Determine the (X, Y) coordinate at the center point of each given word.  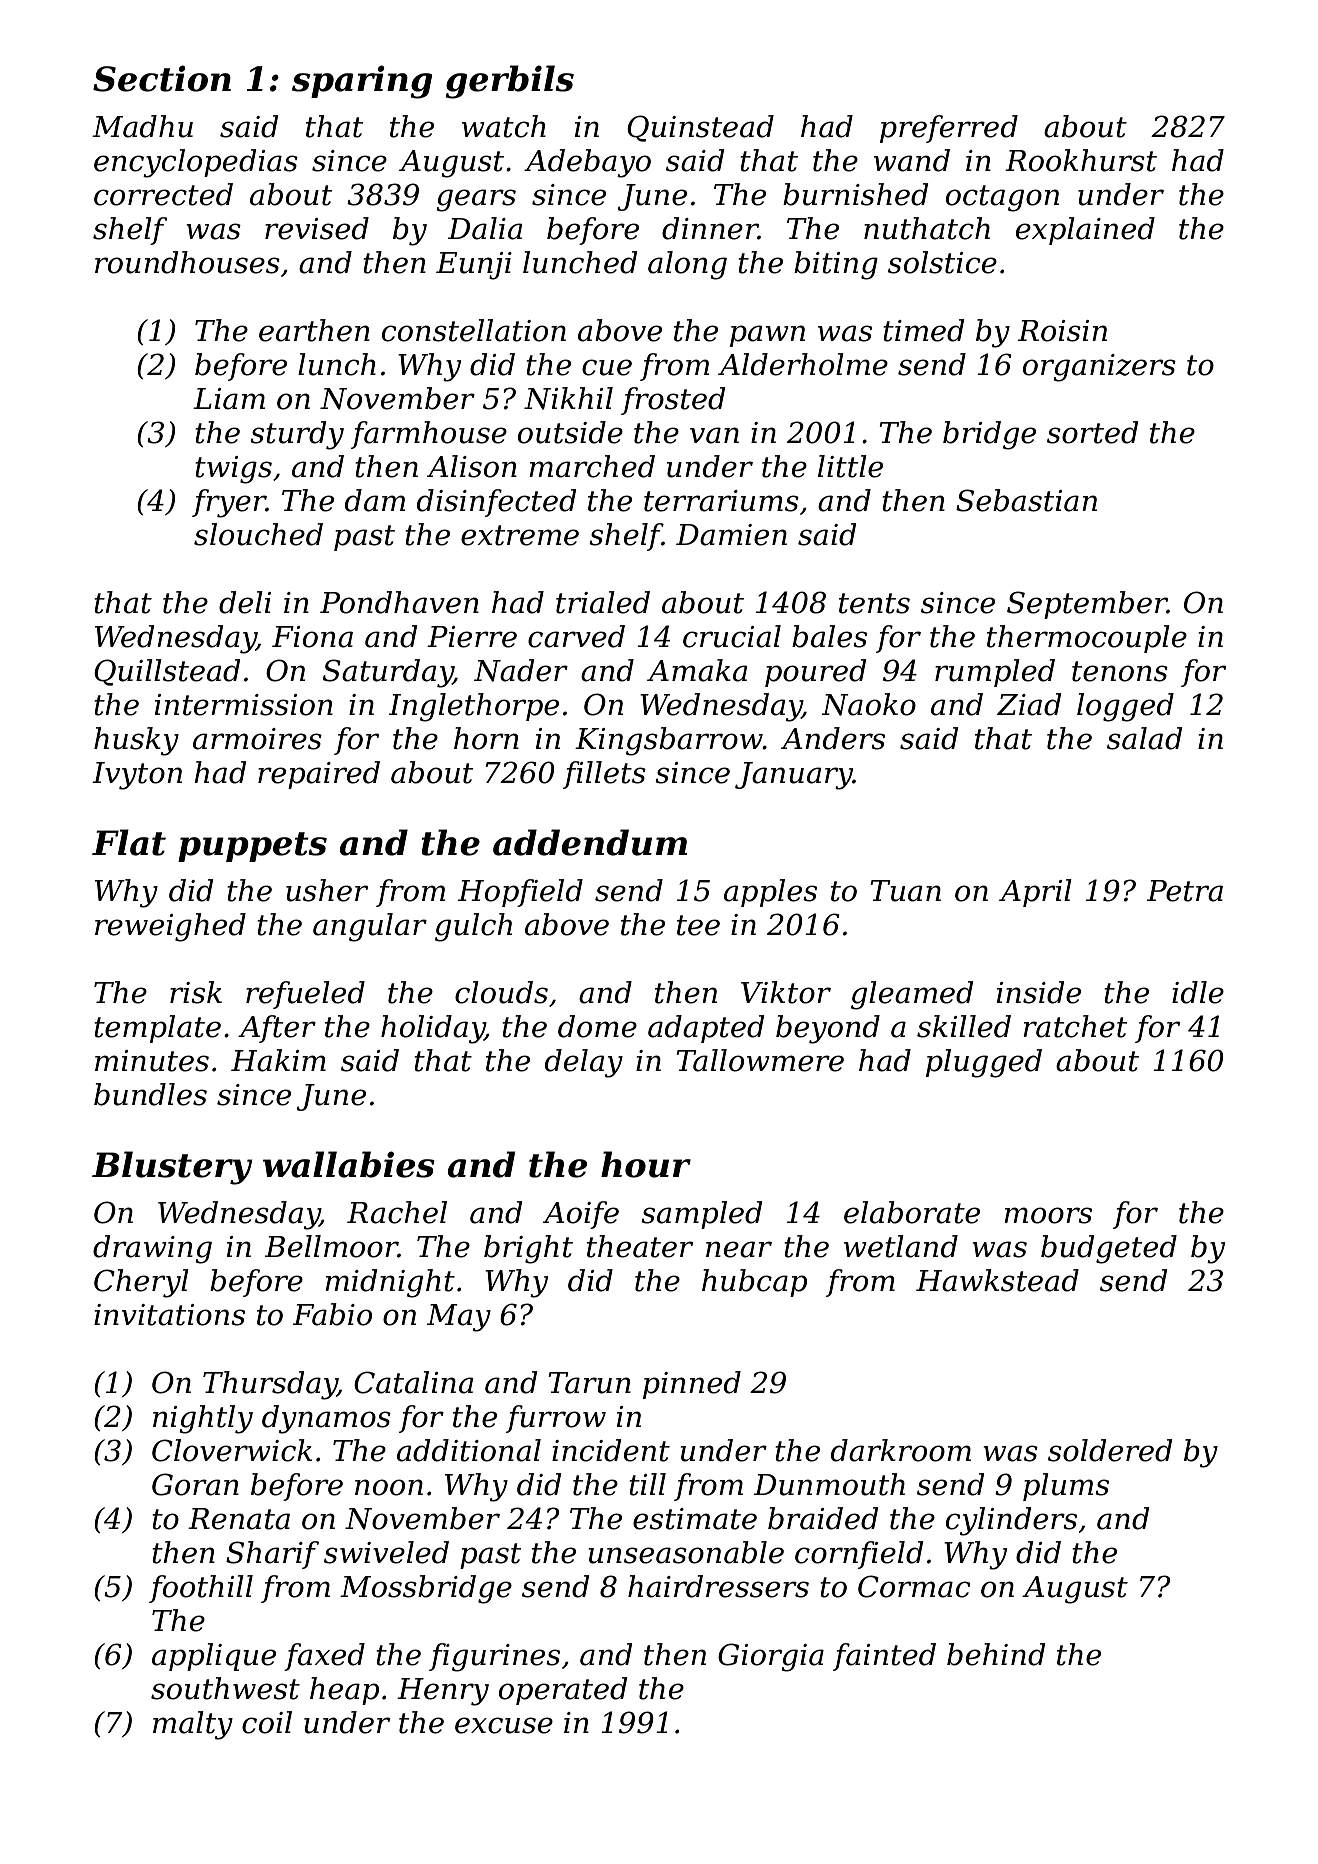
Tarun (589, 1383)
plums (1066, 1487)
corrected (163, 194)
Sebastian (1026, 500)
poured (815, 673)
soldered (1110, 1450)
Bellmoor (331, 1246)
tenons (1120, 671)
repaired (319, 775)
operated (563, 1691)
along (687, 265)
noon (389, 1487)
